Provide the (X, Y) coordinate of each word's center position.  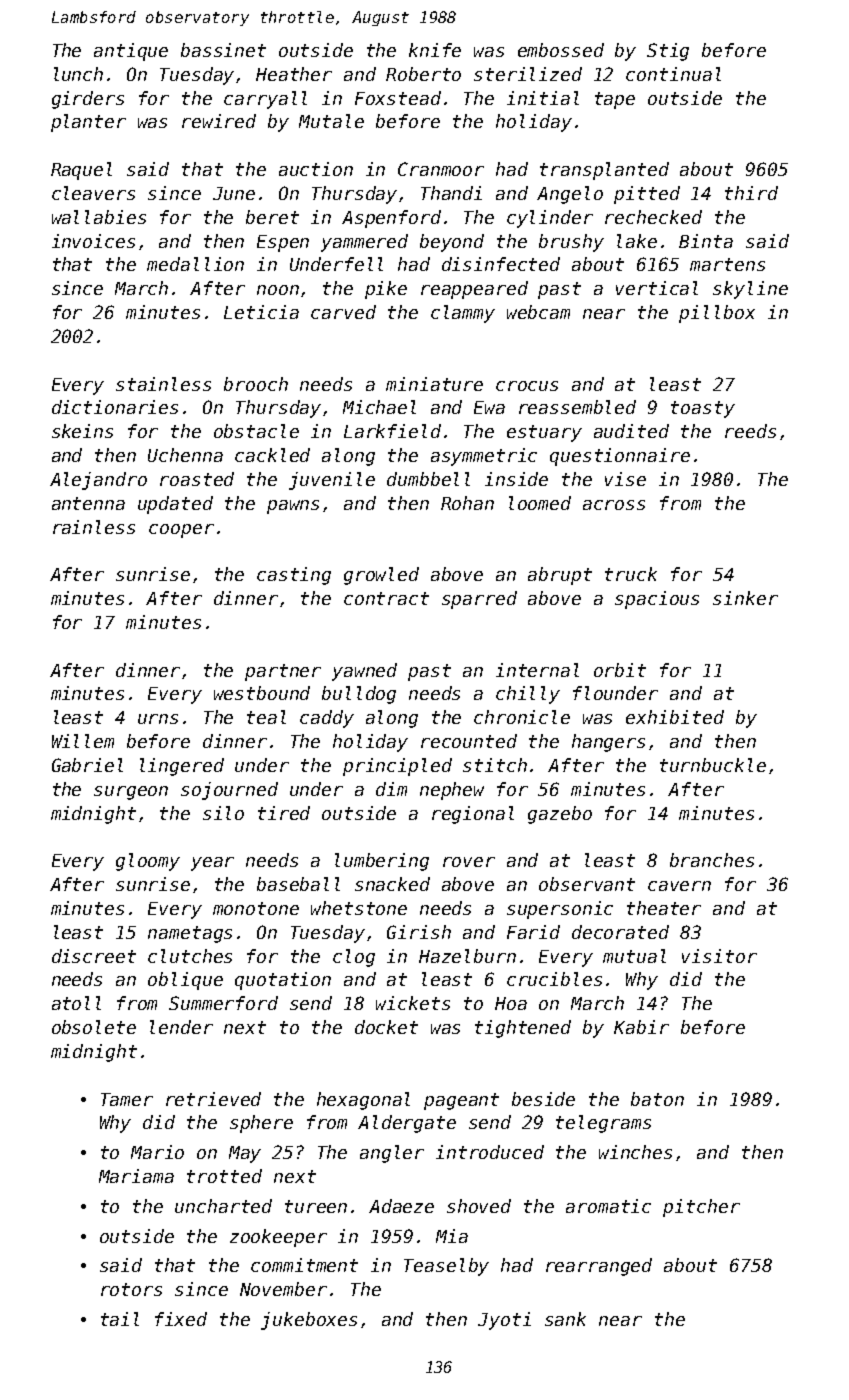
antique (131, 52)
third (751, 193)
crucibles (554, 979)
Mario (157, 1152)
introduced (490, 1152)
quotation (283, 981)
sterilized (528, 74)
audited (631, 431)
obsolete (94, 1027)
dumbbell (428, 479)
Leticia (261, 312)
